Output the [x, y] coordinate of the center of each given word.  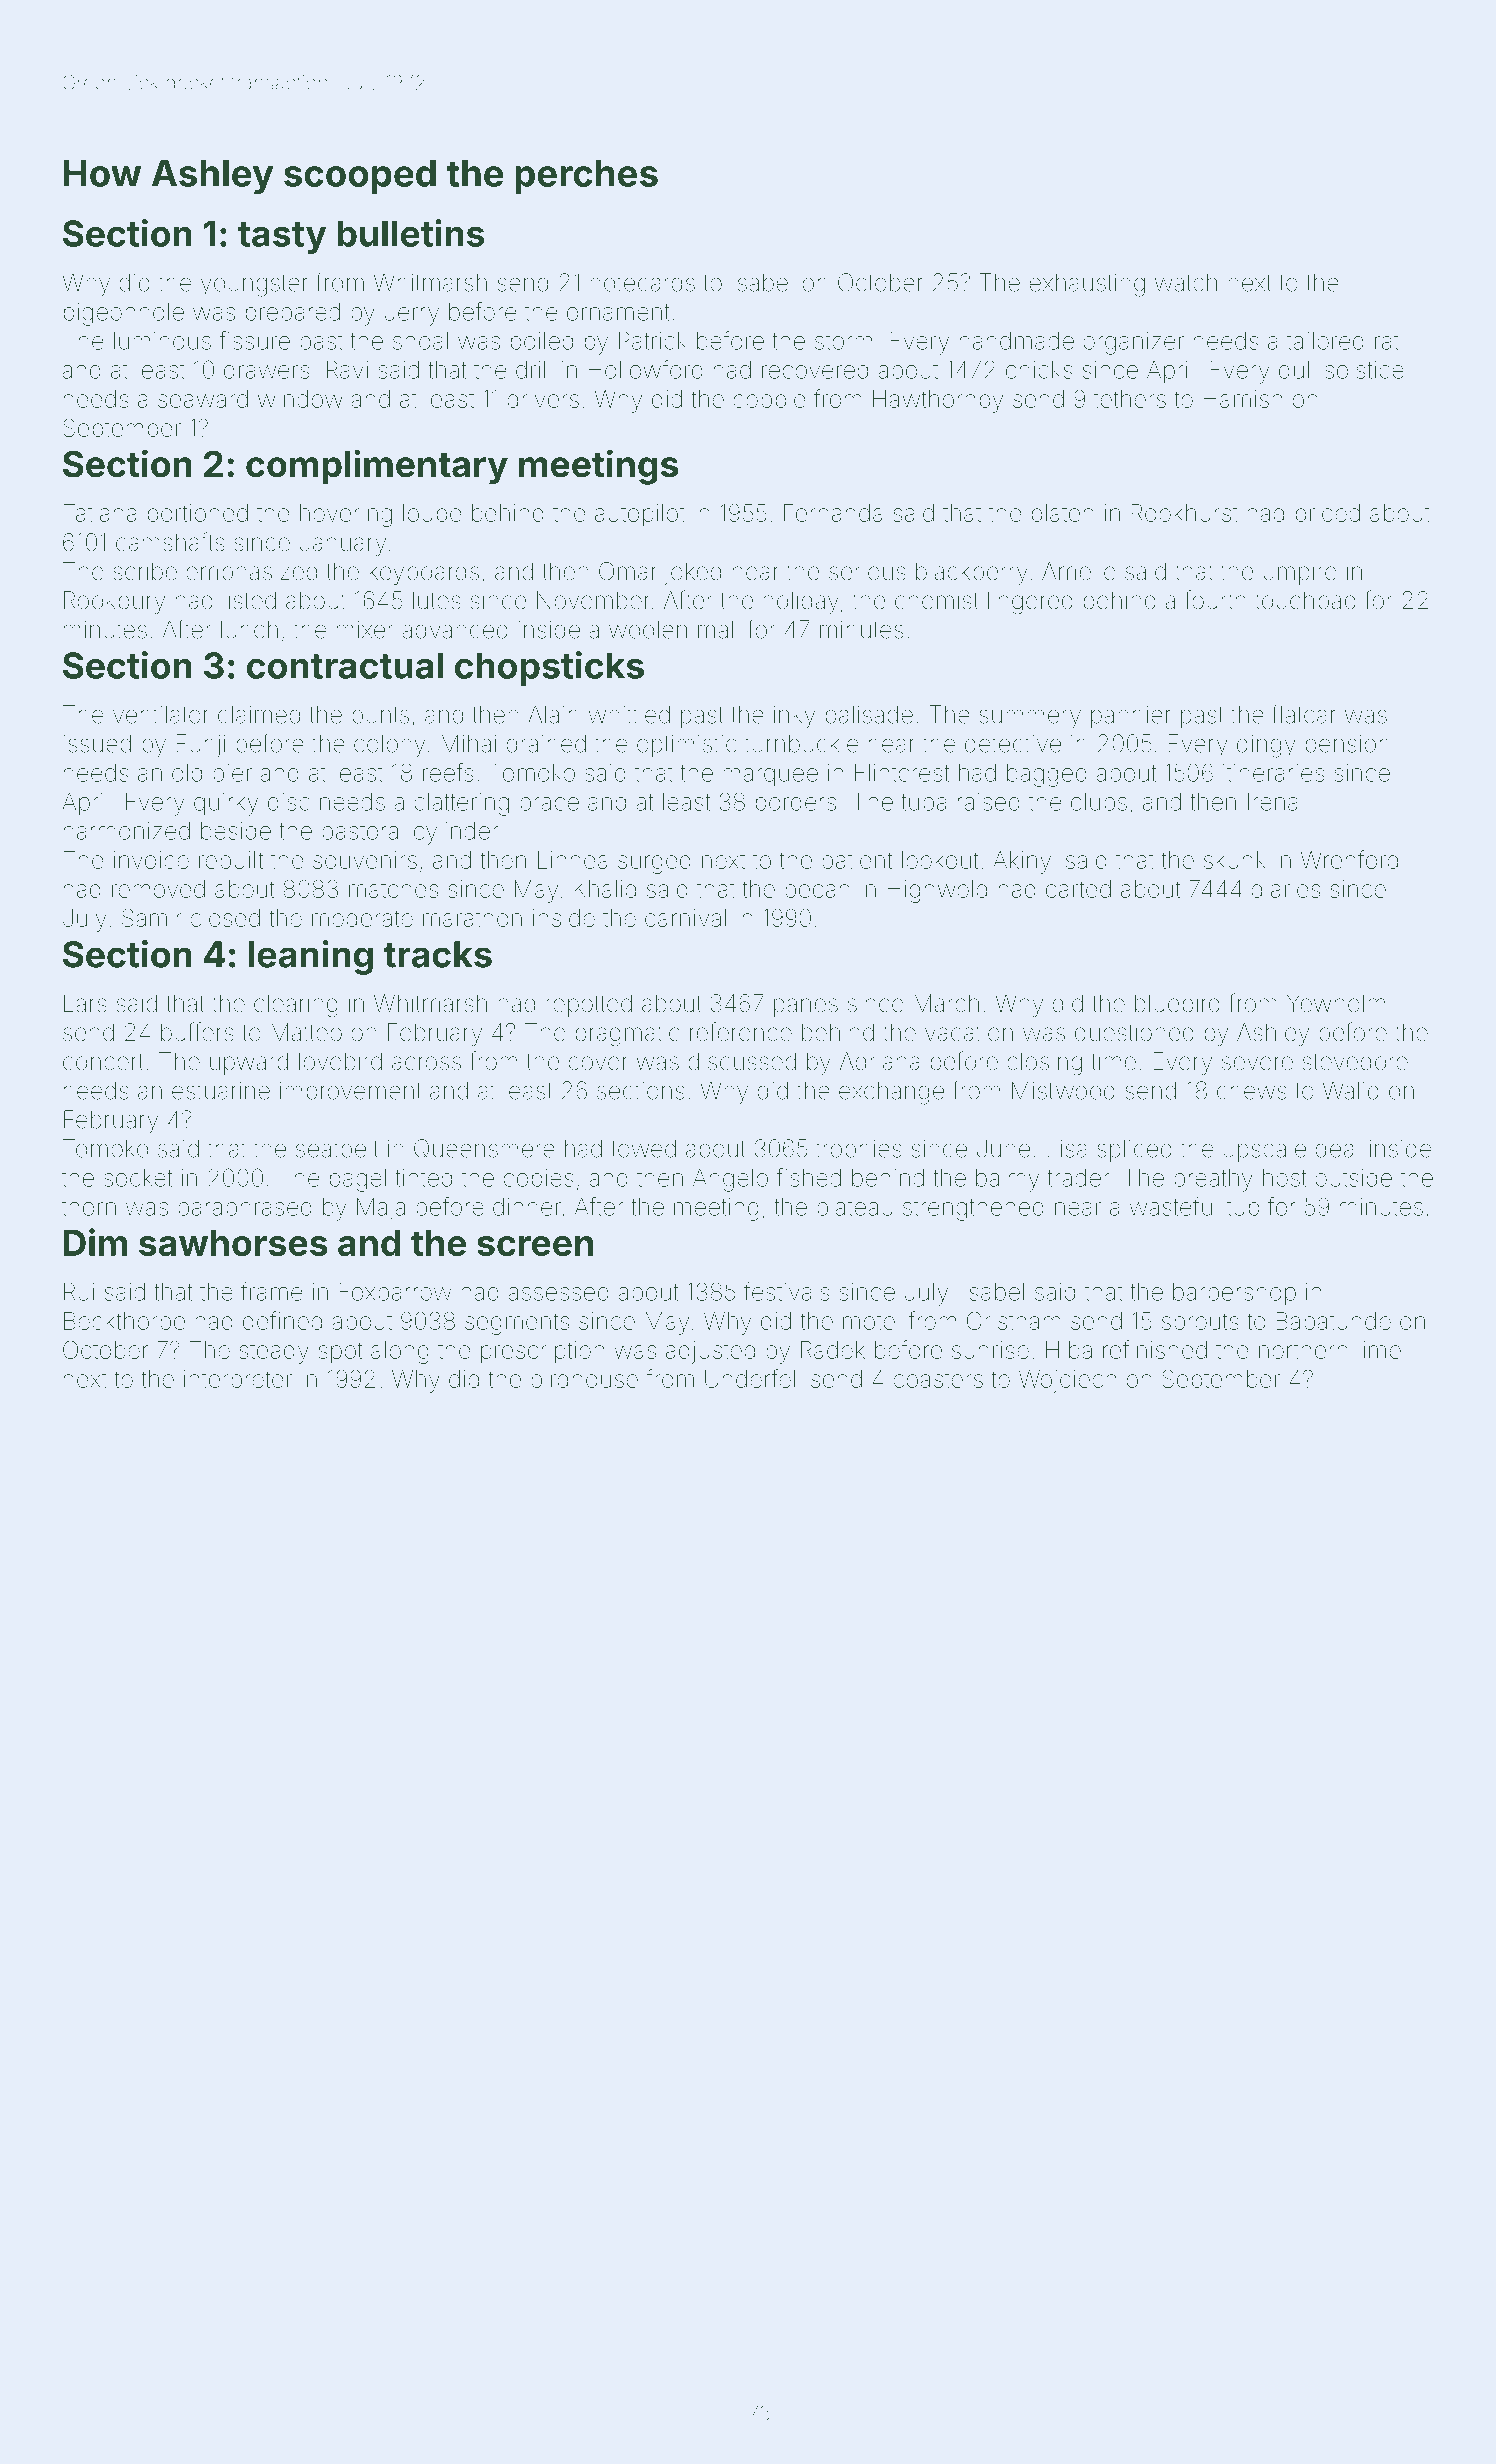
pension [1348, 746]
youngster [254, 286]
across [426, 1063]
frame [271, 1291]
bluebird [1177, 1003]
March [946, 1003]
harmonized [127, 831]
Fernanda [833, 513]
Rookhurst [1185, 513]
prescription [542, 1352]
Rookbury [114, 602]
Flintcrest [902, 772]
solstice [1364, 370]
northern [1303, 1350]
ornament [618, 312]
